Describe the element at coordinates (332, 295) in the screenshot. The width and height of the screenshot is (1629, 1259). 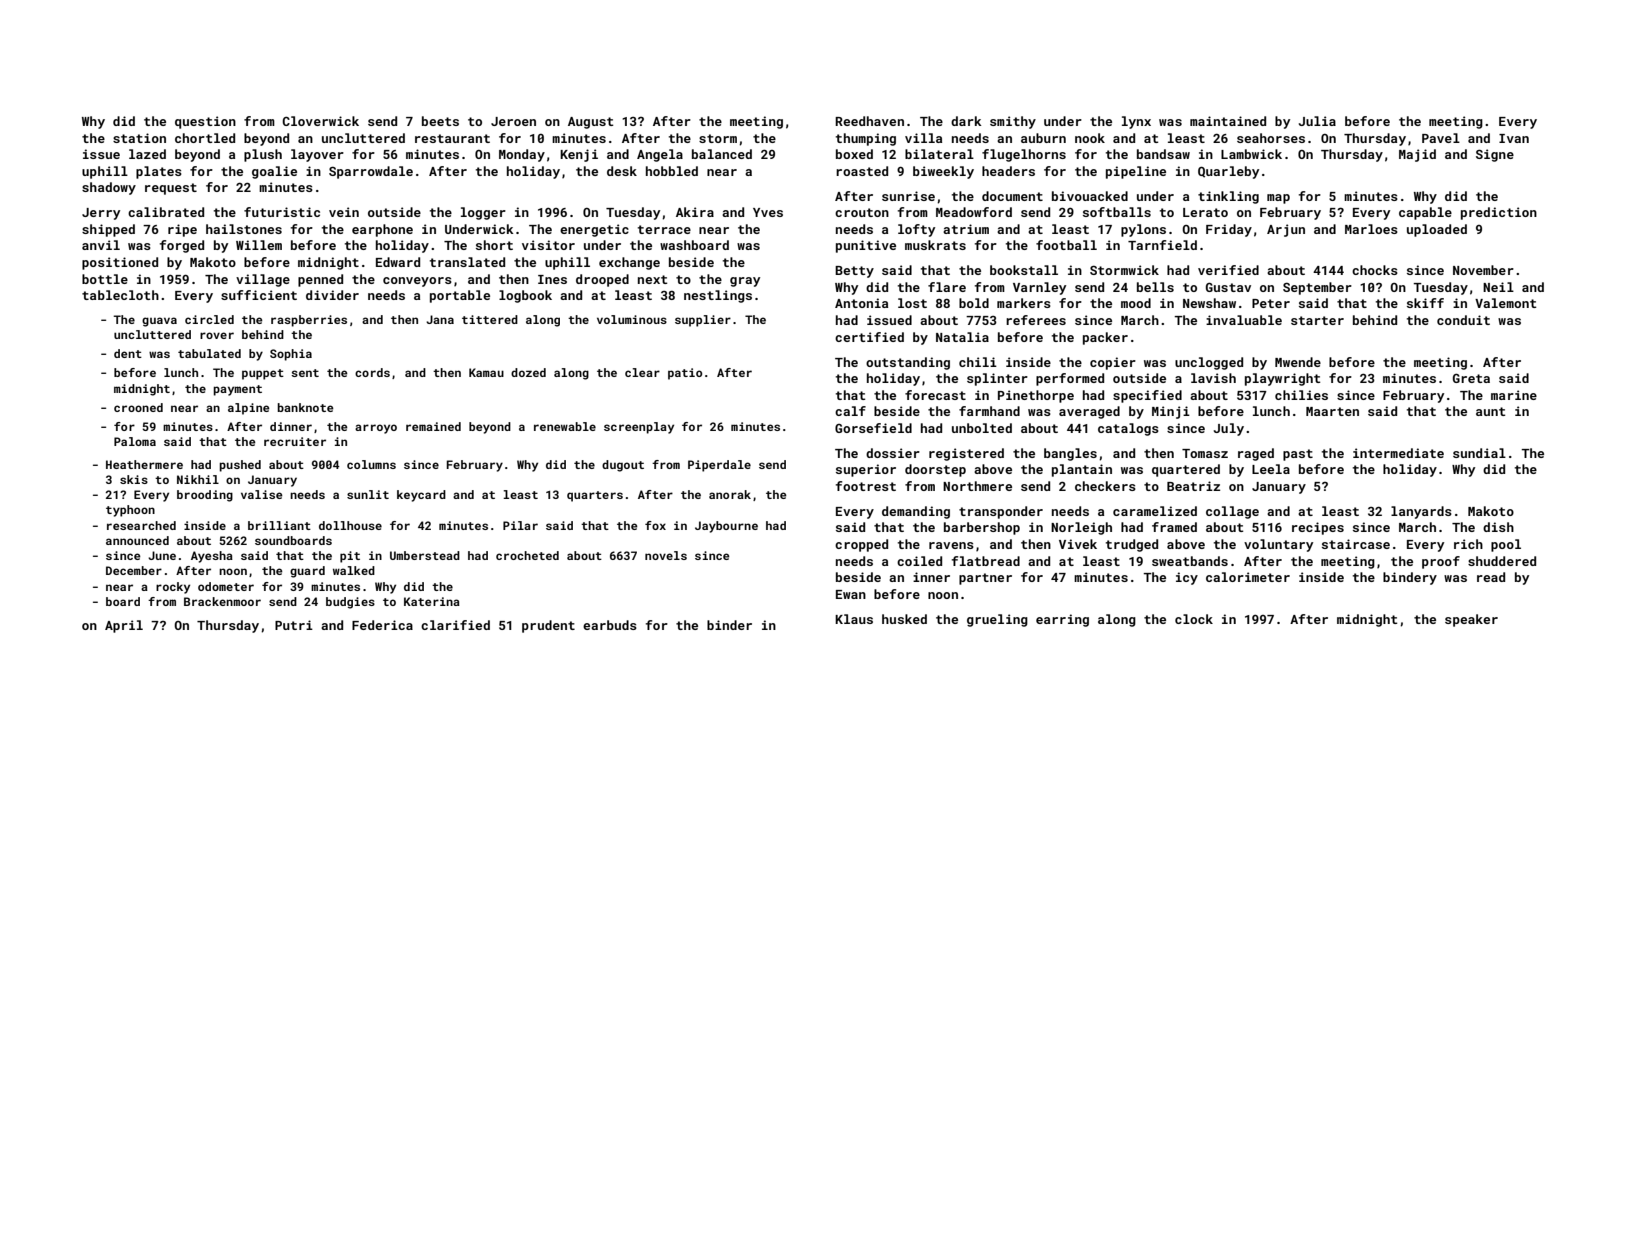
I see `divider` at that location.
